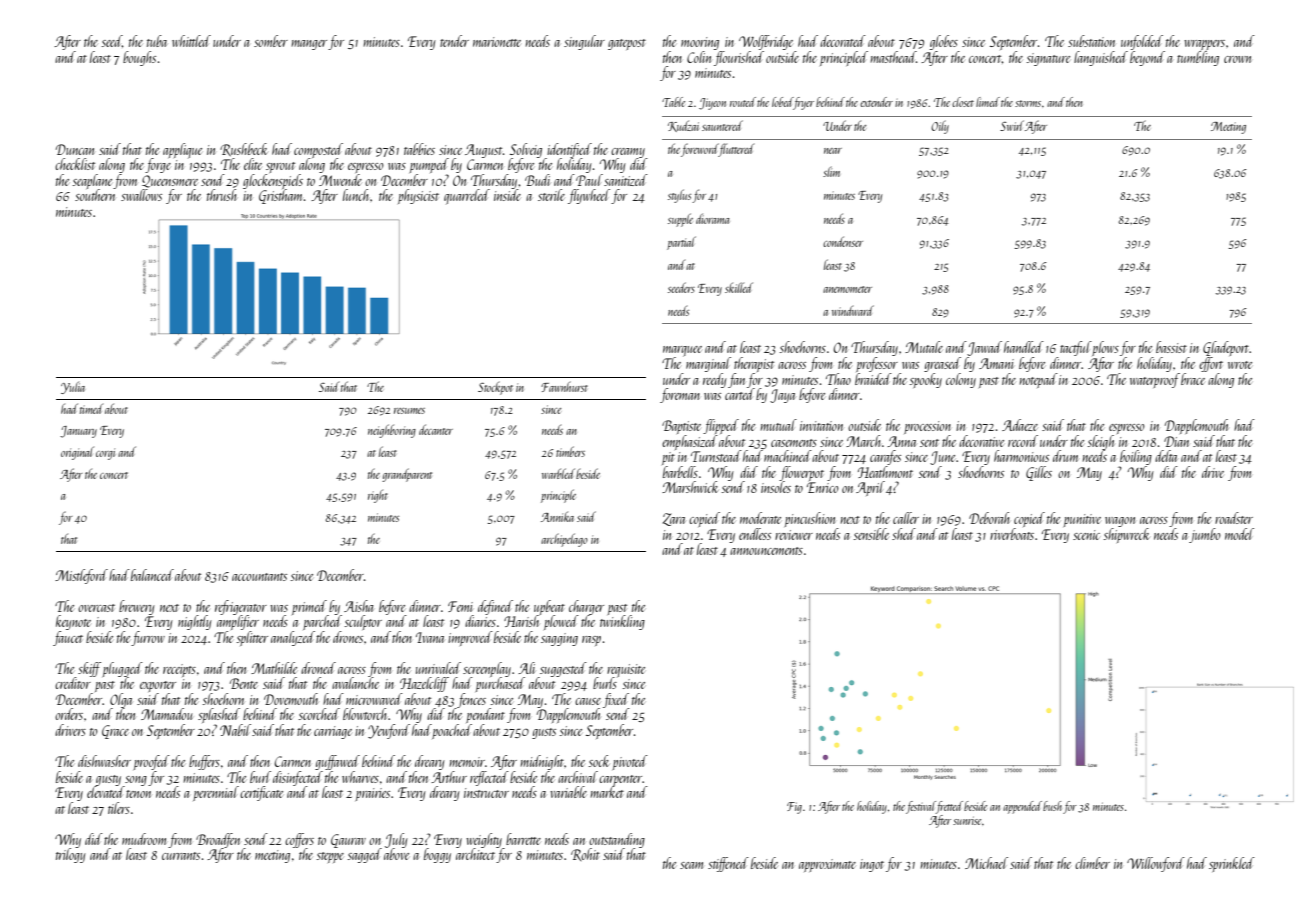 The height and width of the document is (924, 1308). I want to click on archipelago, so click(564, 540).
